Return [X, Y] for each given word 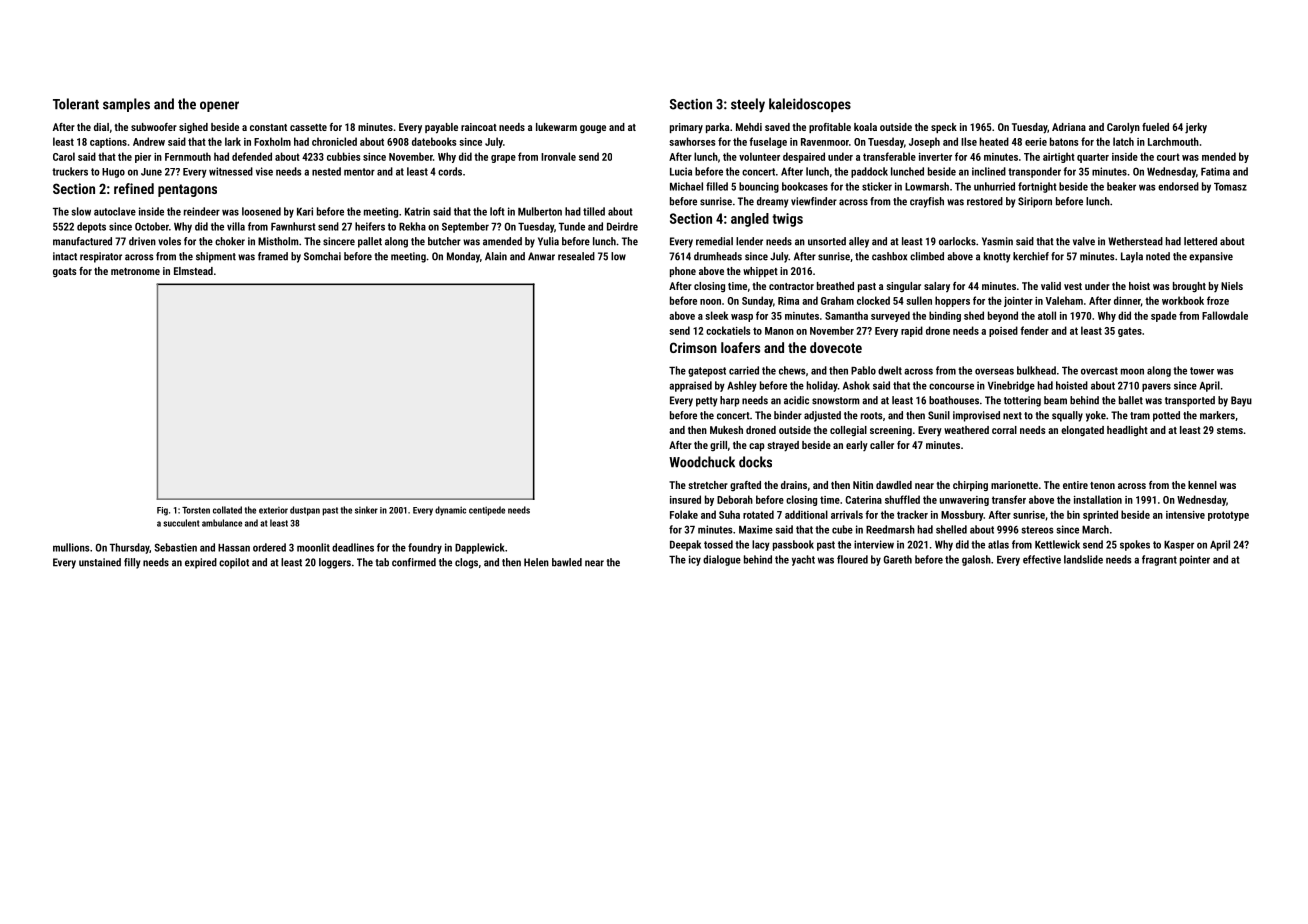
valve [1084, 241]
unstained [100, 562]
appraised [690, 386]
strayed [783, 446]
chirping [970, 486]
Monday [463, 257]
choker [230, 241]
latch [1123, 141]
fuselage [768, 142]
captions [108, 143]
